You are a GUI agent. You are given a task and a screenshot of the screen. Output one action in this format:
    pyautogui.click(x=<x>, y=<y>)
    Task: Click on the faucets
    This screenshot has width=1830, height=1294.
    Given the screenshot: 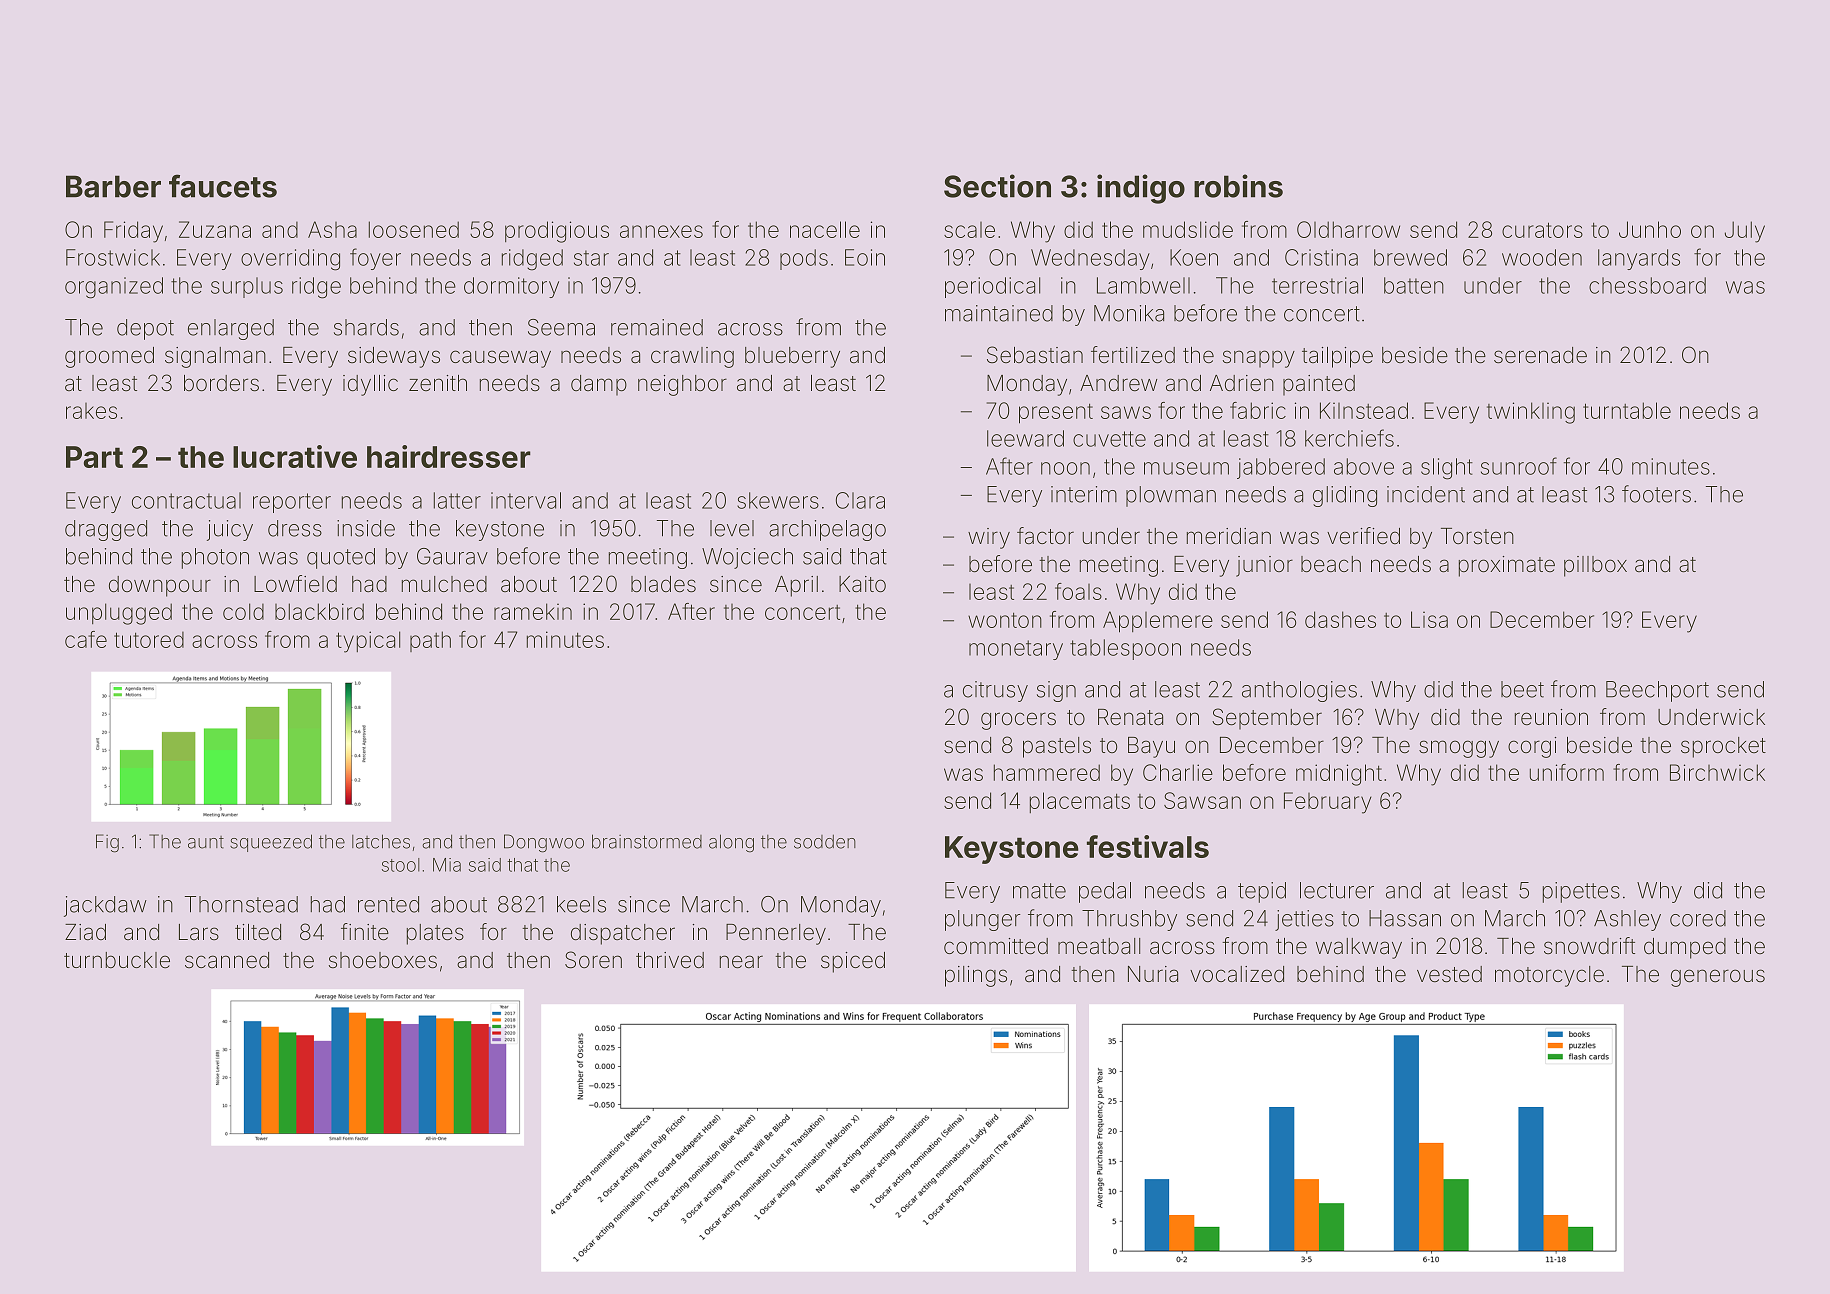 What is the action you would take?
    pyautogui.click(x=223, y=186)
